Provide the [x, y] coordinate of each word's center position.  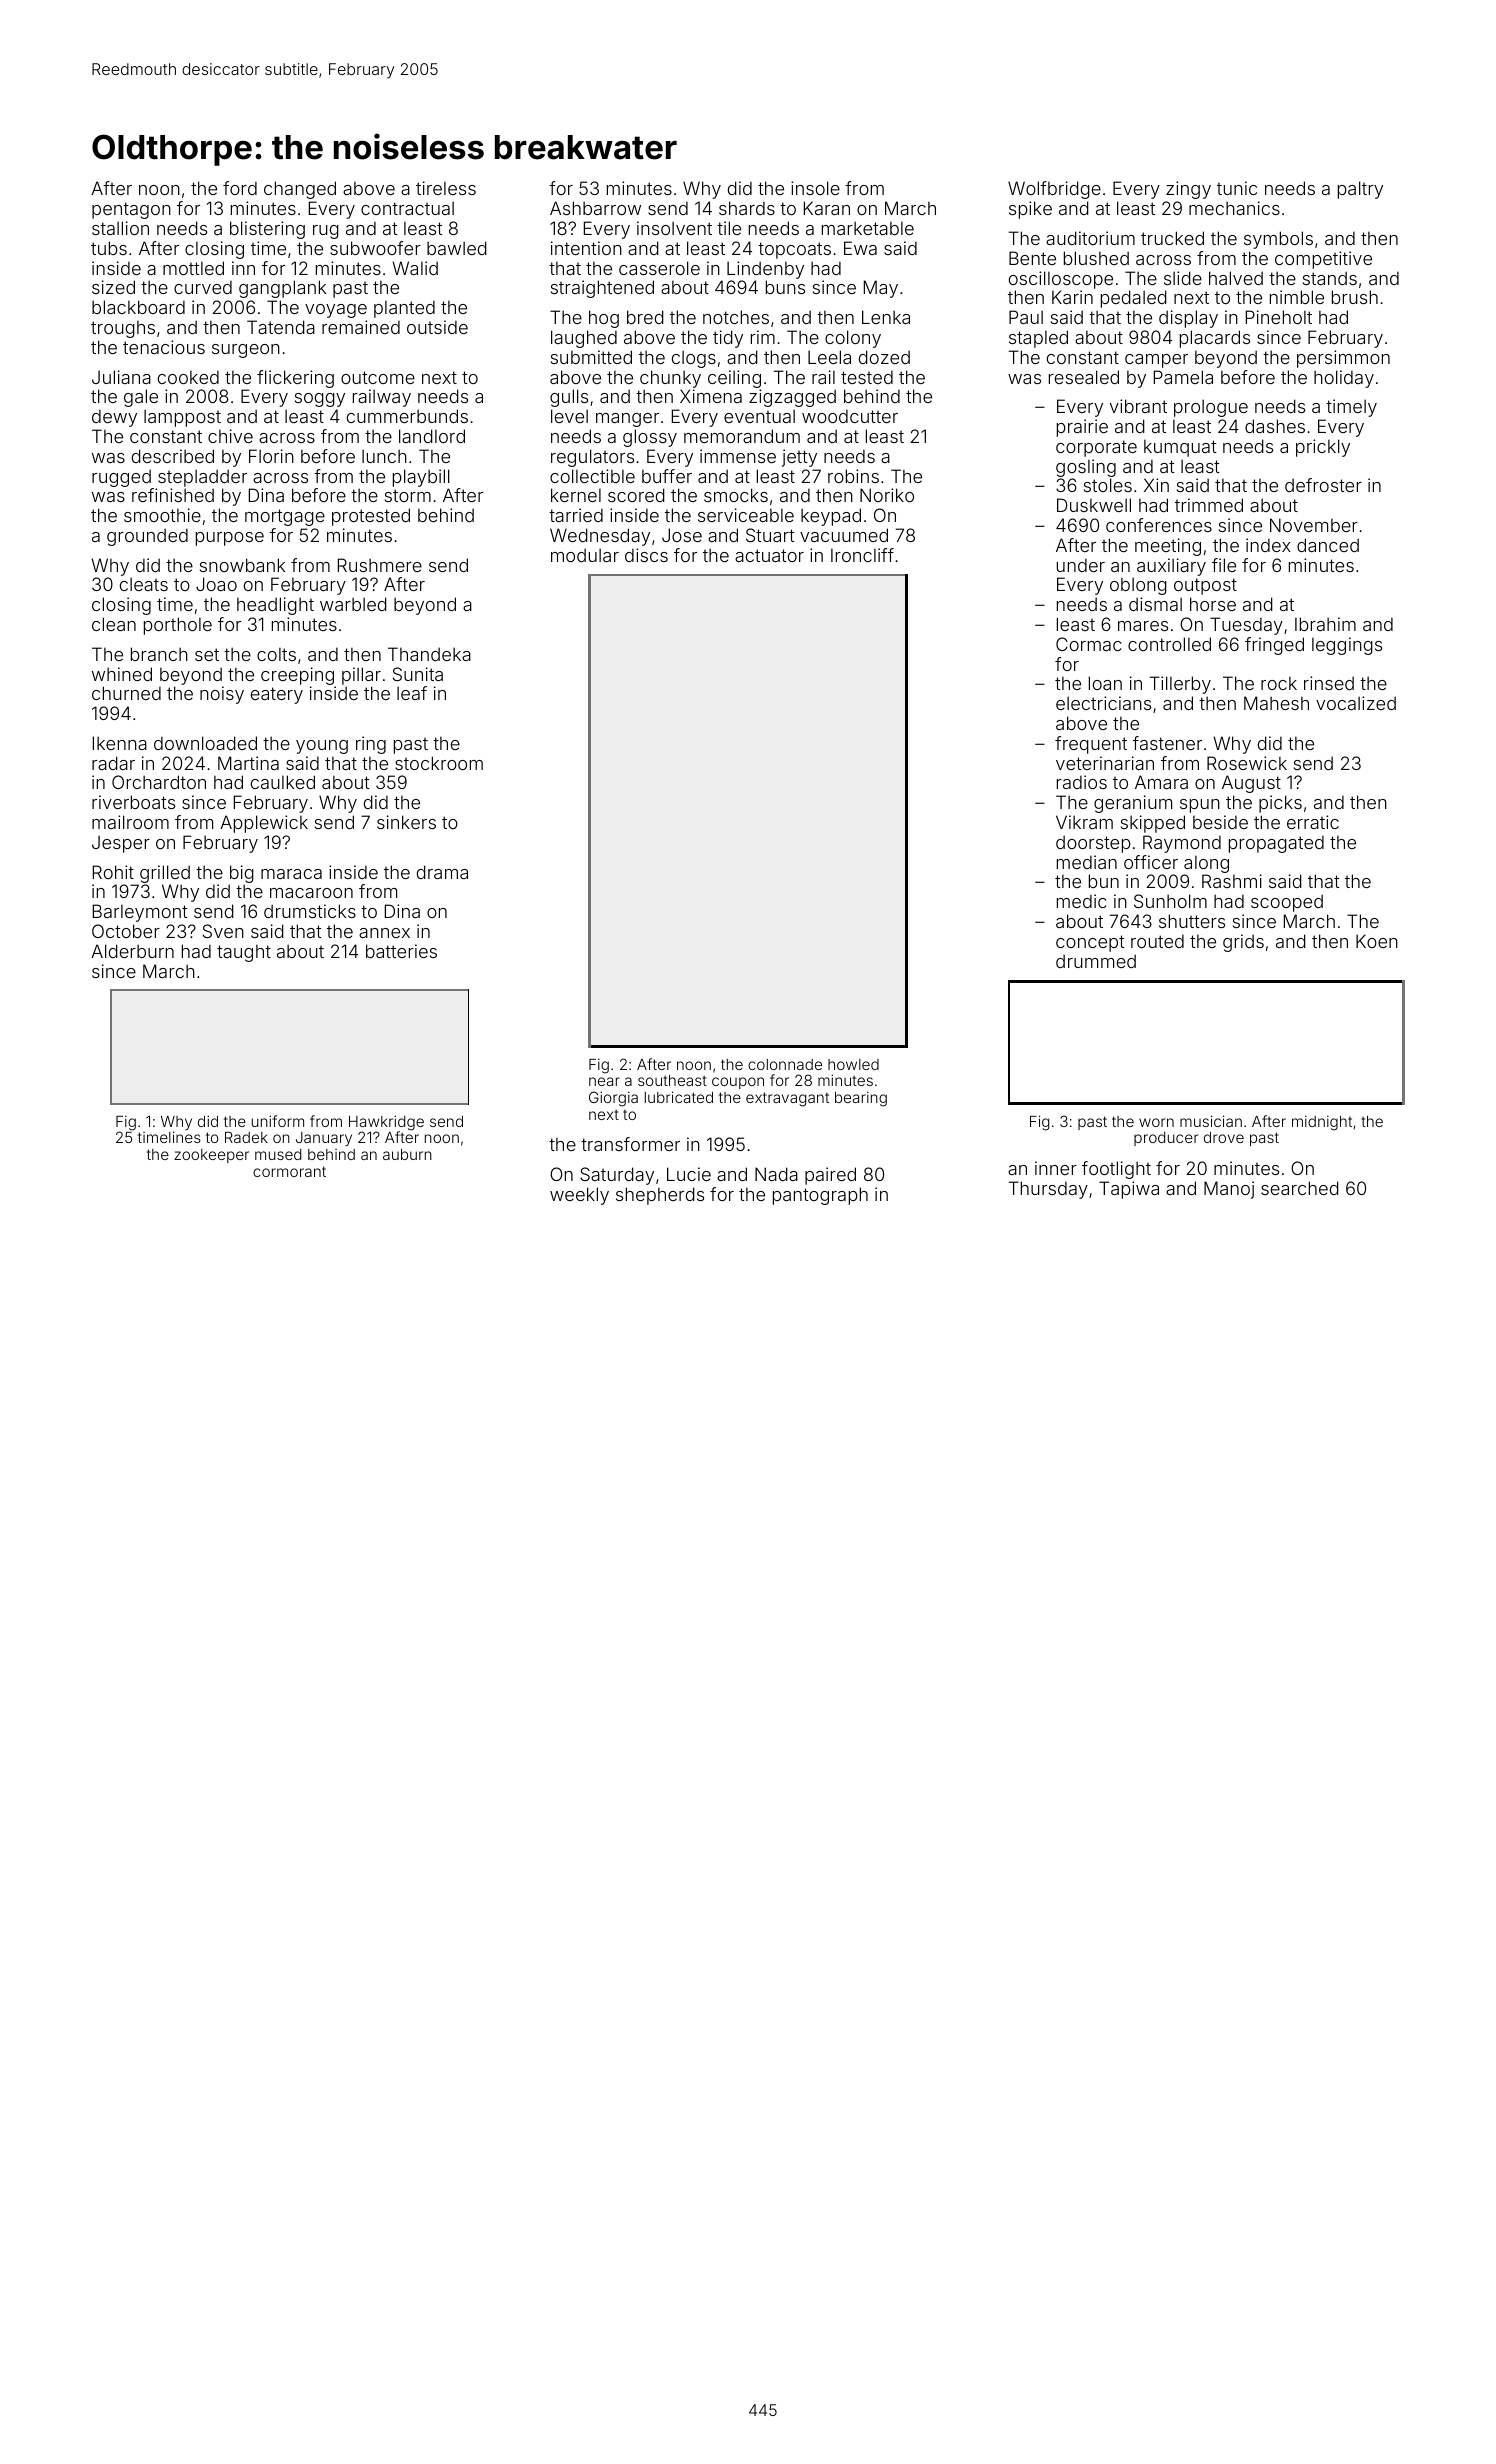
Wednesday [600, 537]
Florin [271, 456]
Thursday [1048, 1190]
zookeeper [211, 1156]
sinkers [406, 822]
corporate [1096, 448]
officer [1151, 862]
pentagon [131, 210]
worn [1156, 1122]
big [242, 874]
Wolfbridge [1054, 190]
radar [113, 763]
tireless [446, 188]
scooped [1287, 903]
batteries [401, 951]
